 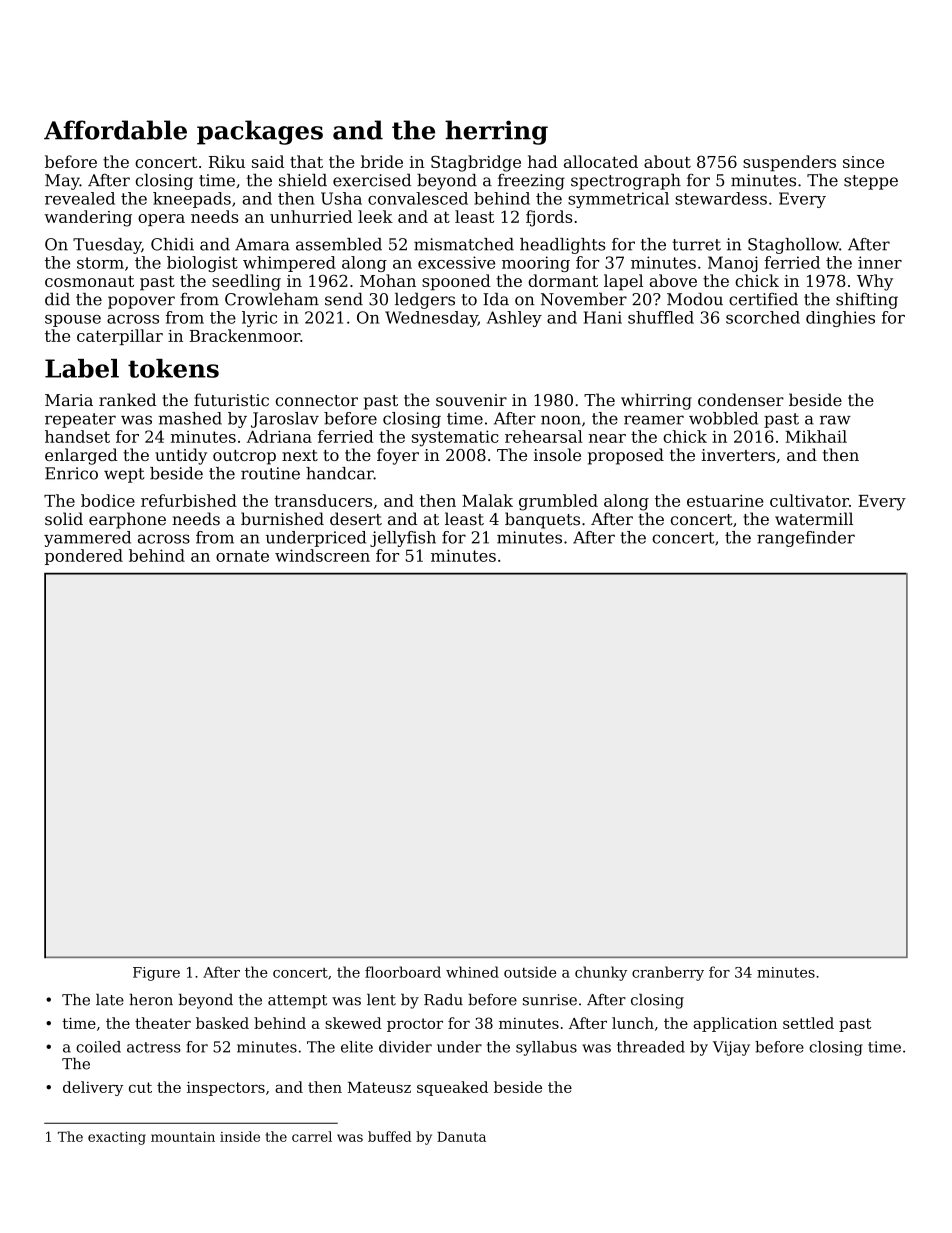 What do you see at coordinates (731, 1048) in the page?
I see `Vijay` at bounding box center [731, 1048].
